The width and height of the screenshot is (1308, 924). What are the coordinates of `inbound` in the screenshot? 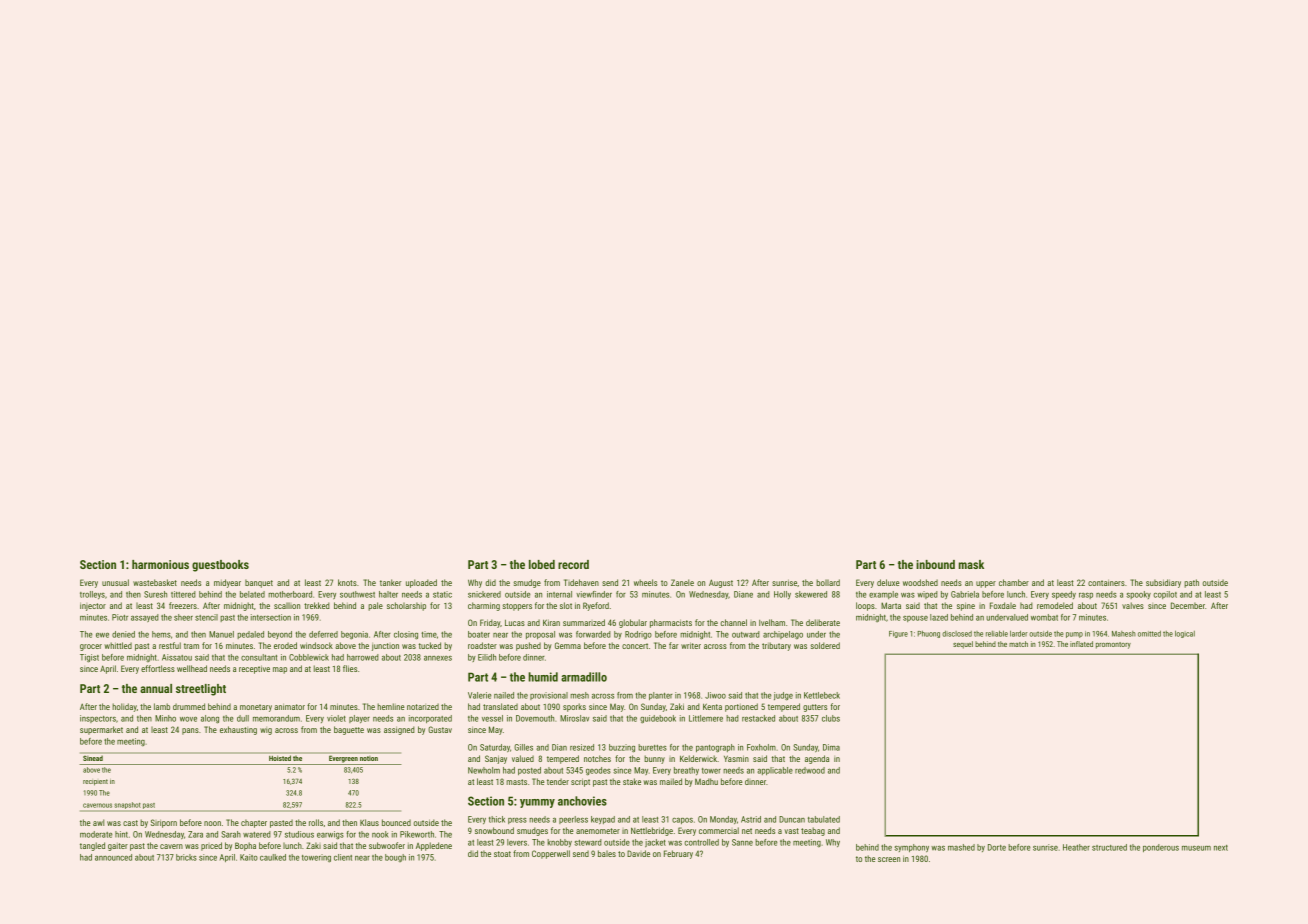 It's located at (935, 564).
